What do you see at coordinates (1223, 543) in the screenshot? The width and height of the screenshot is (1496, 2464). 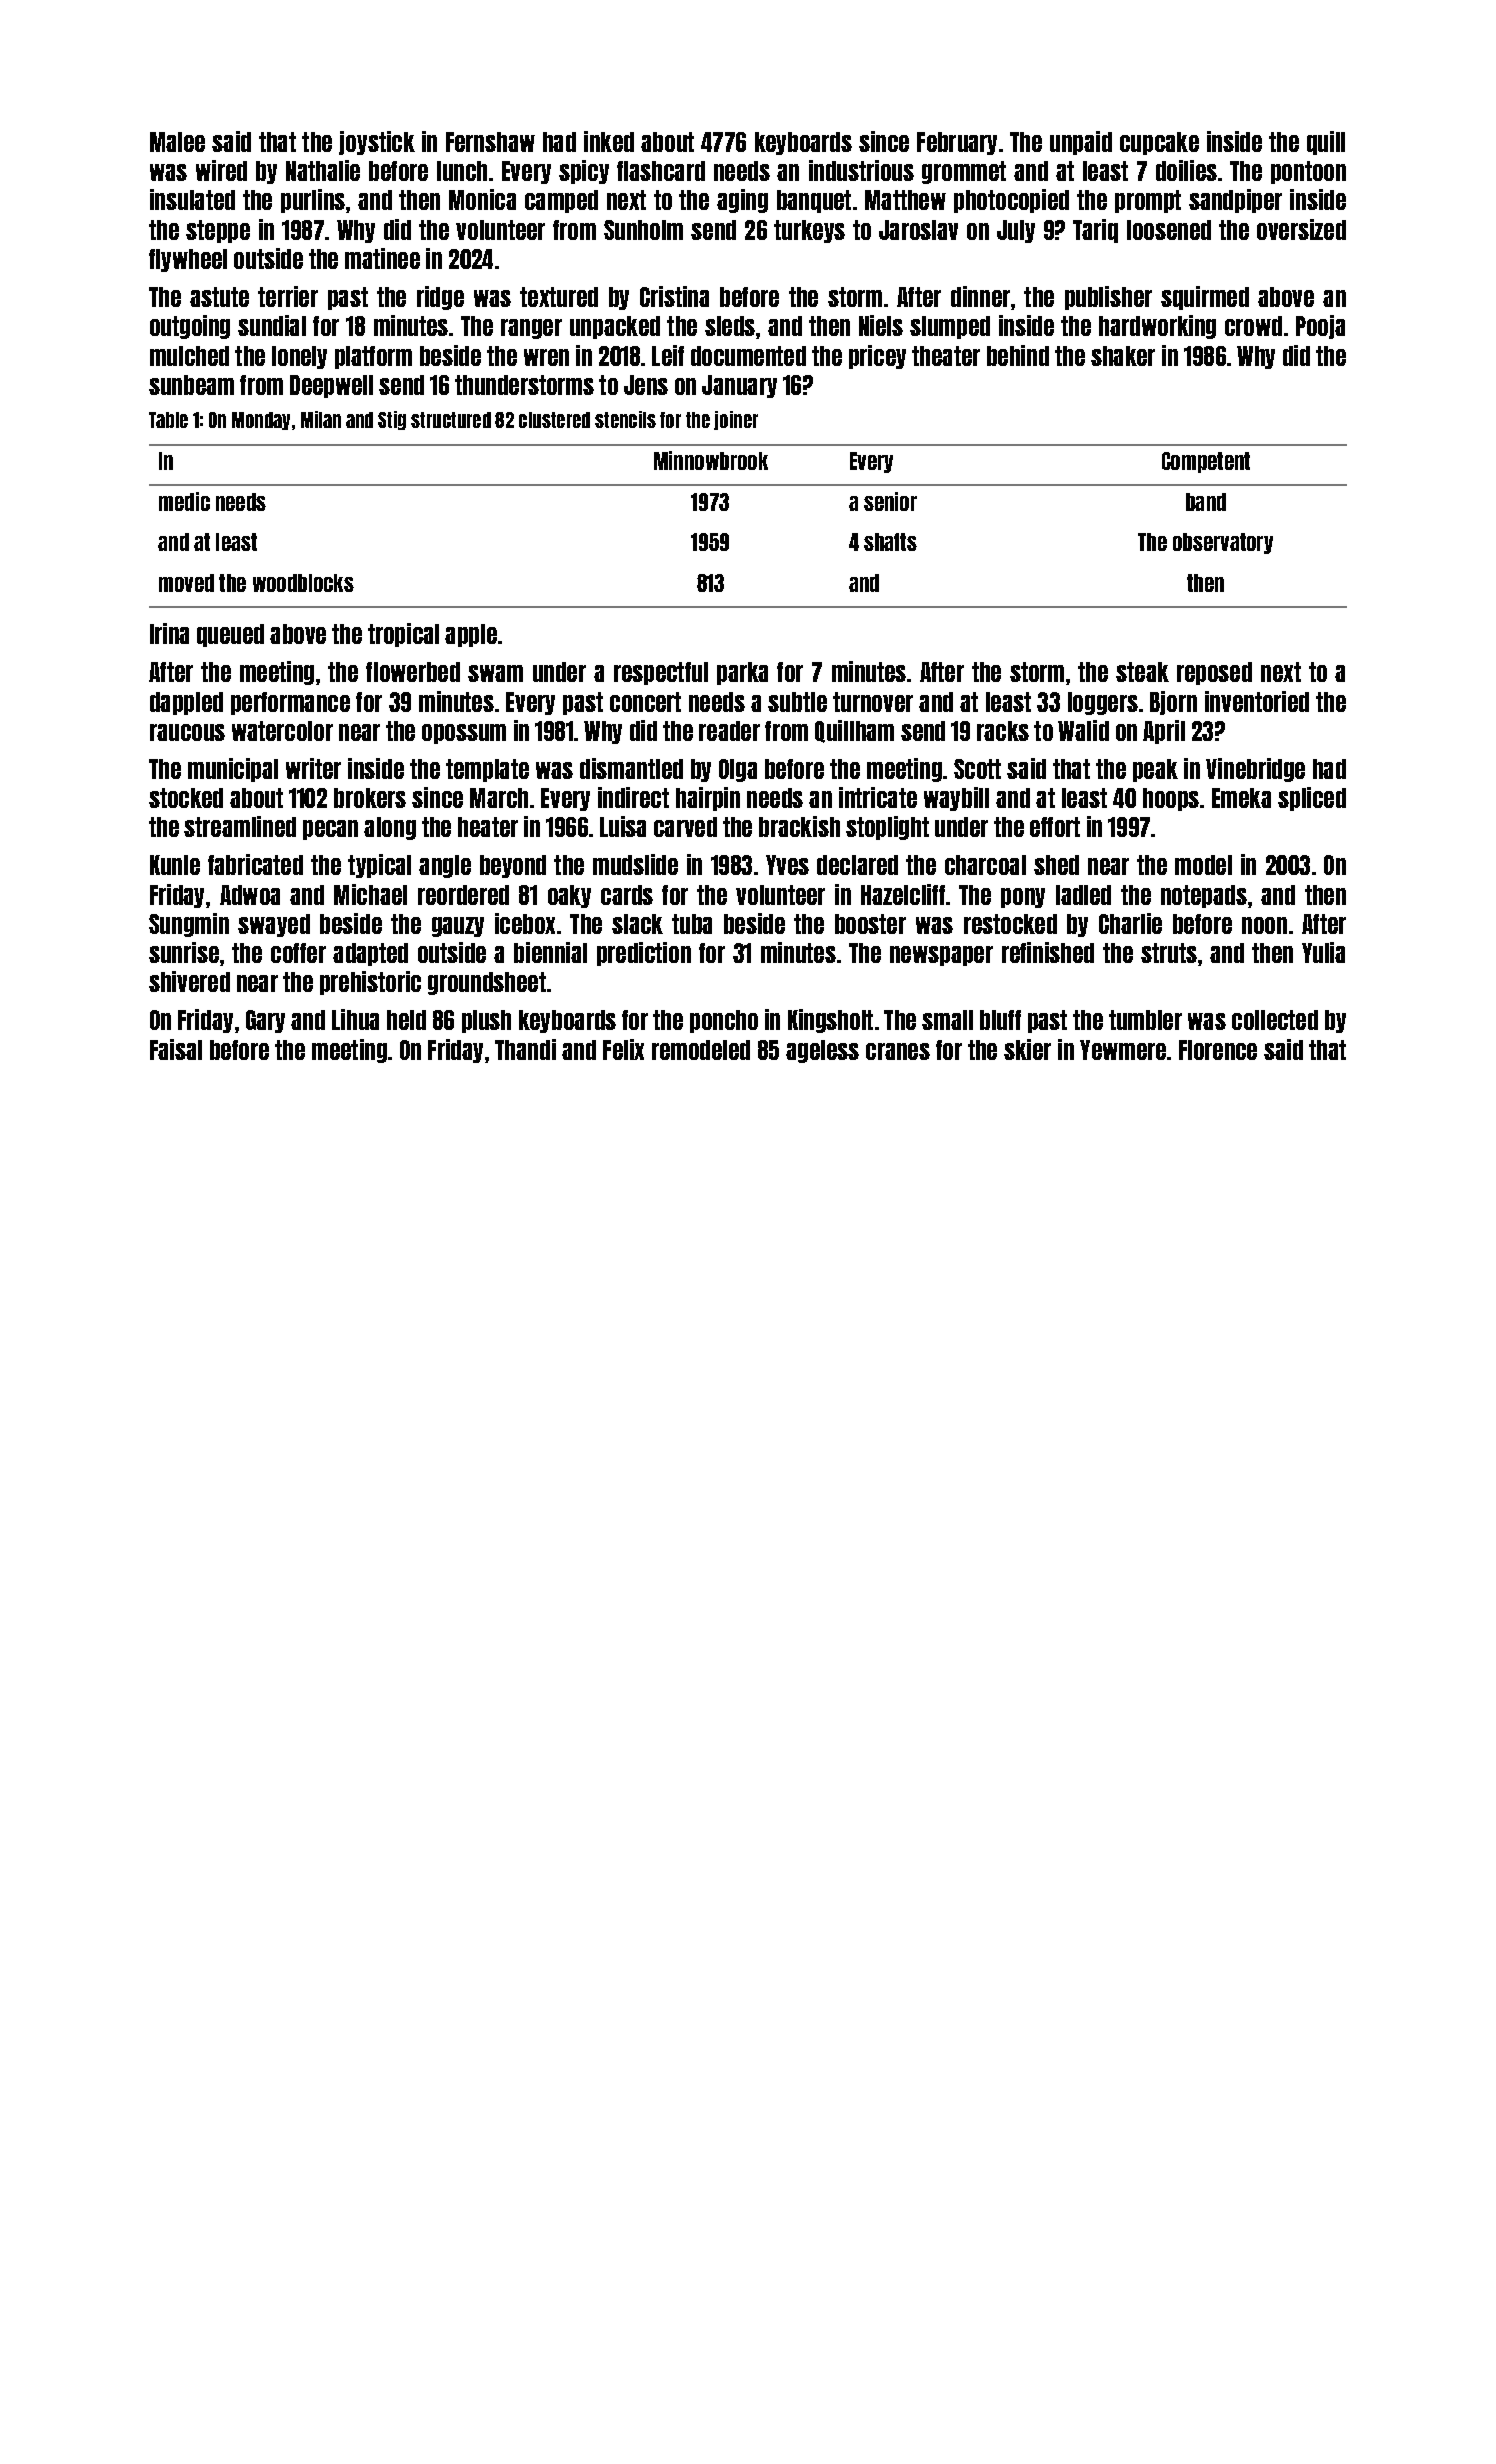 I see `observatory` at bounding box center [1223, 543].
